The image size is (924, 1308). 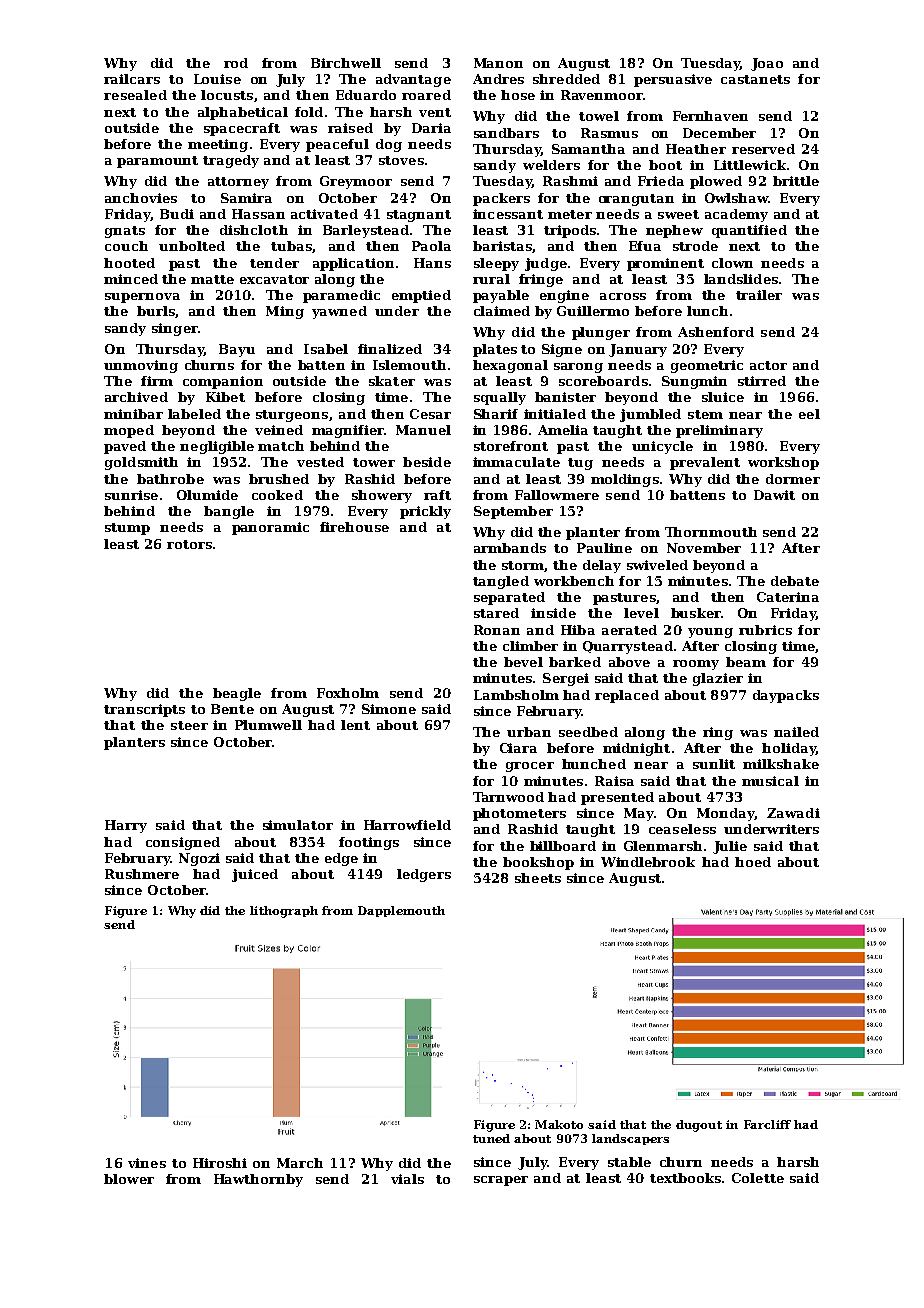 I want to click on trailer, so click(x=759, y=295).
